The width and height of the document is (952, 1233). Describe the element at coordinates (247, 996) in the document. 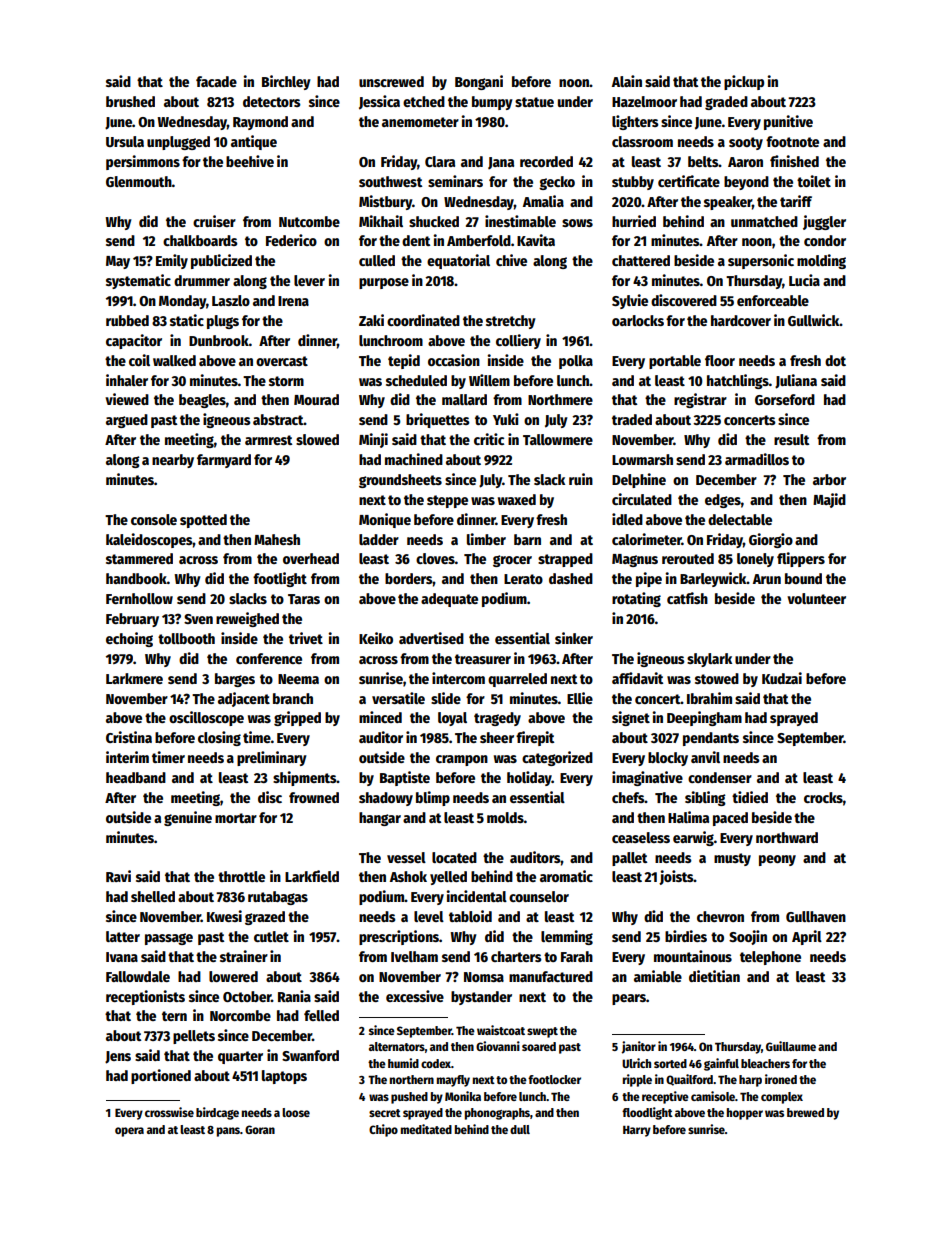

I see `October` at that location.
